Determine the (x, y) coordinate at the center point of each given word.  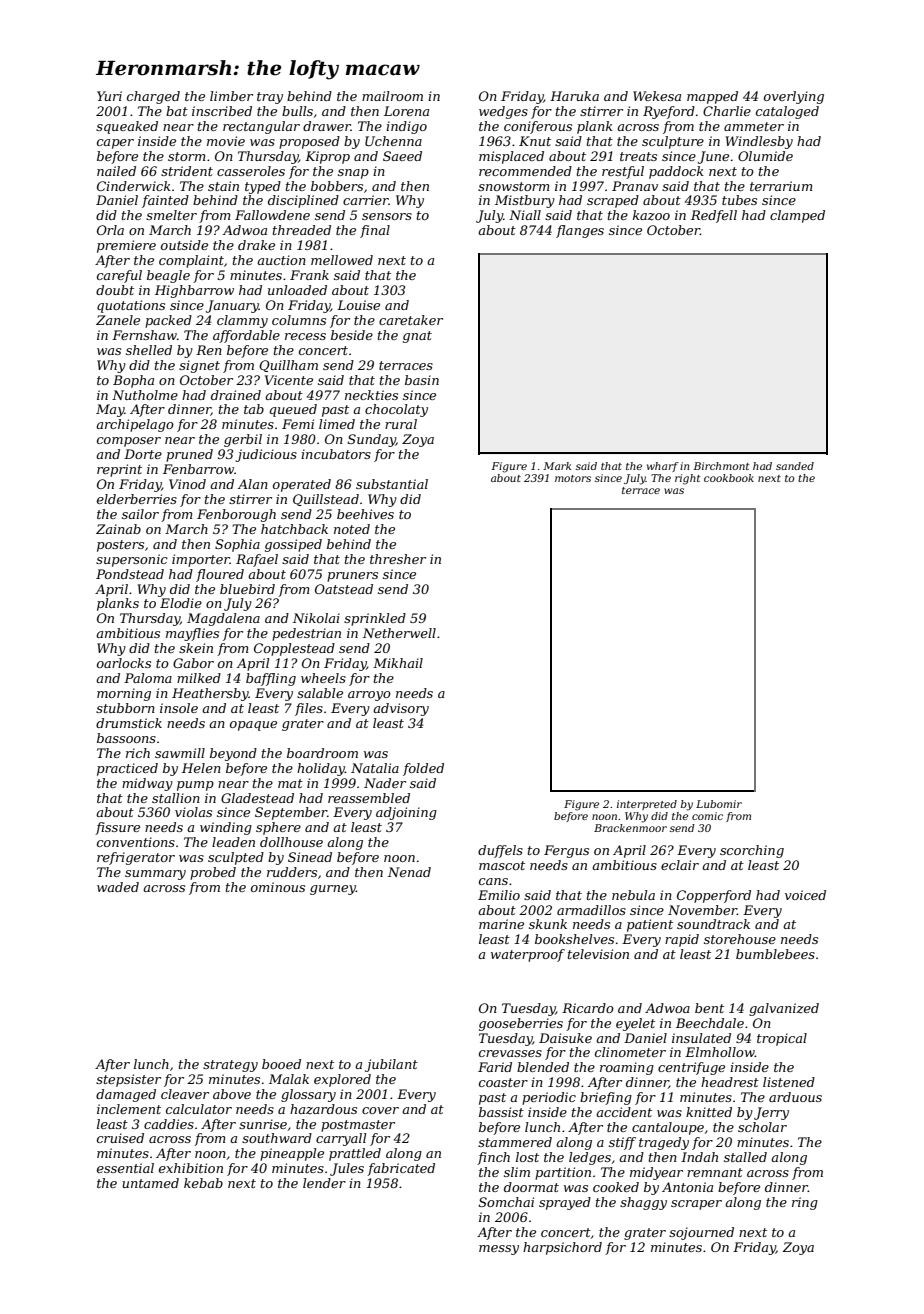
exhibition (191, 1168)
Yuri (109, 96)
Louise (358, 305)
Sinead (310, 857)
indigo (406, 127)
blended (543, 1067)
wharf (663, 467)
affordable (246, 336)
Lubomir (719, 804)
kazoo (651, 215)
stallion (176, 798)
